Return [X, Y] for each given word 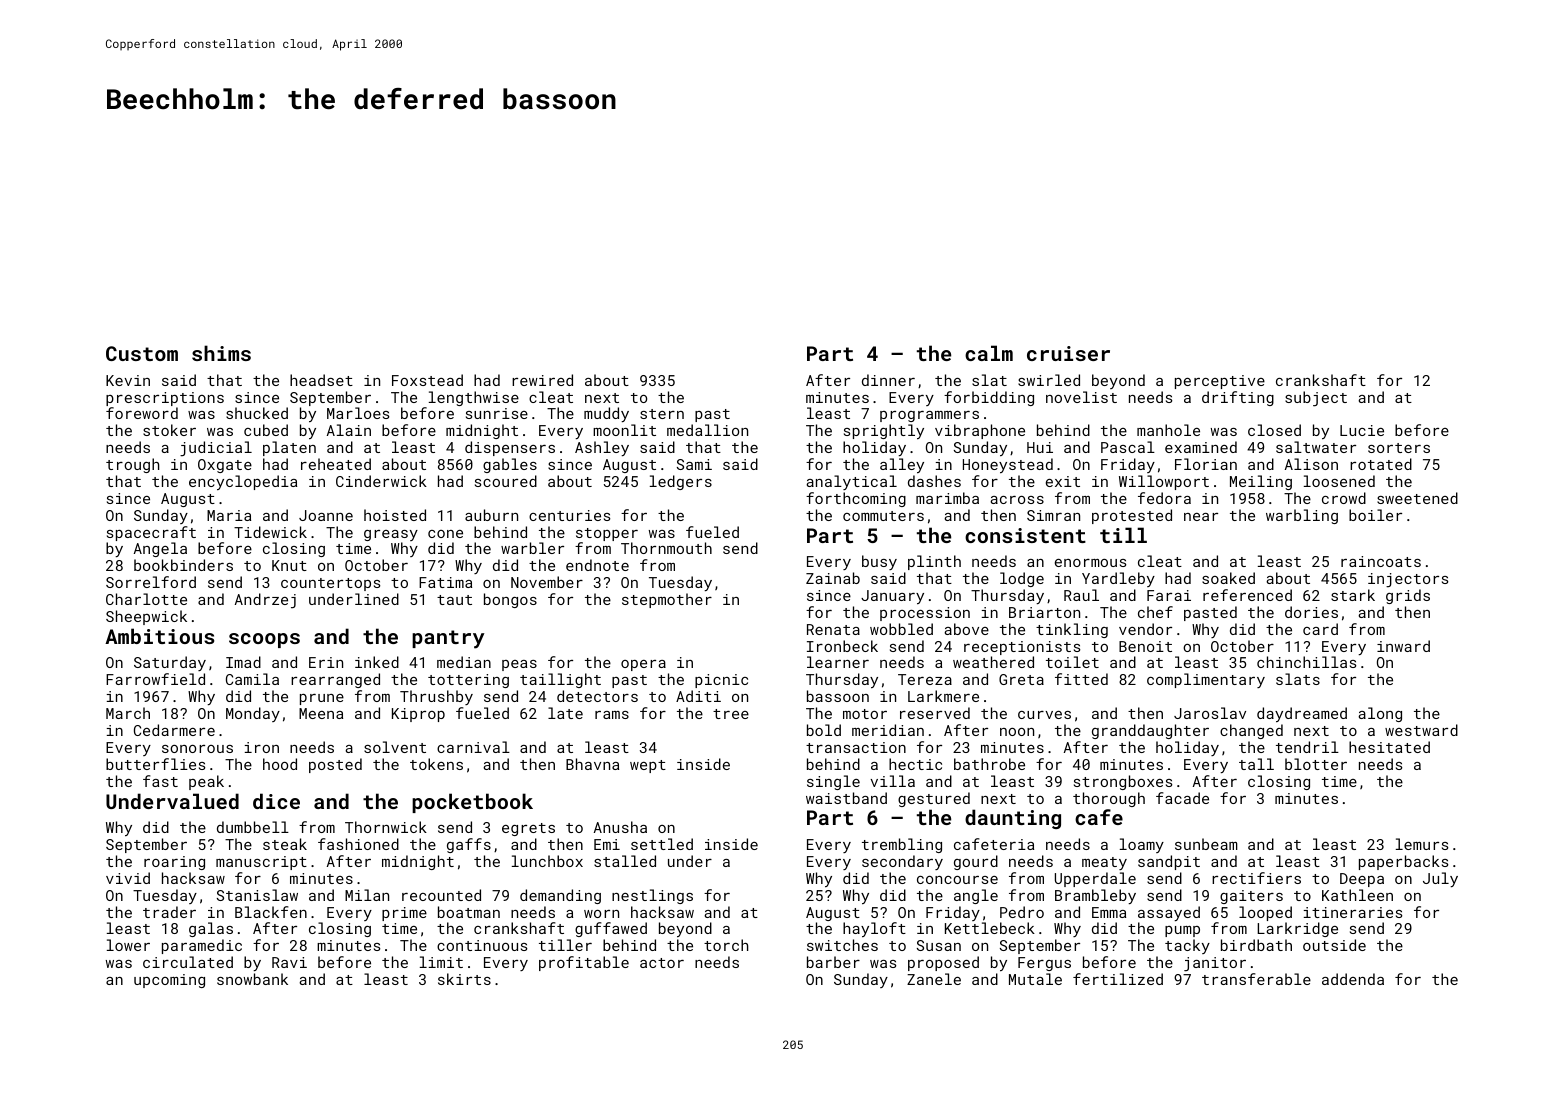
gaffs [469, 845]
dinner [888, 380]
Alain [349, 430]
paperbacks [1403, 862]
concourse [957, 880]
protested [1132, 516]
